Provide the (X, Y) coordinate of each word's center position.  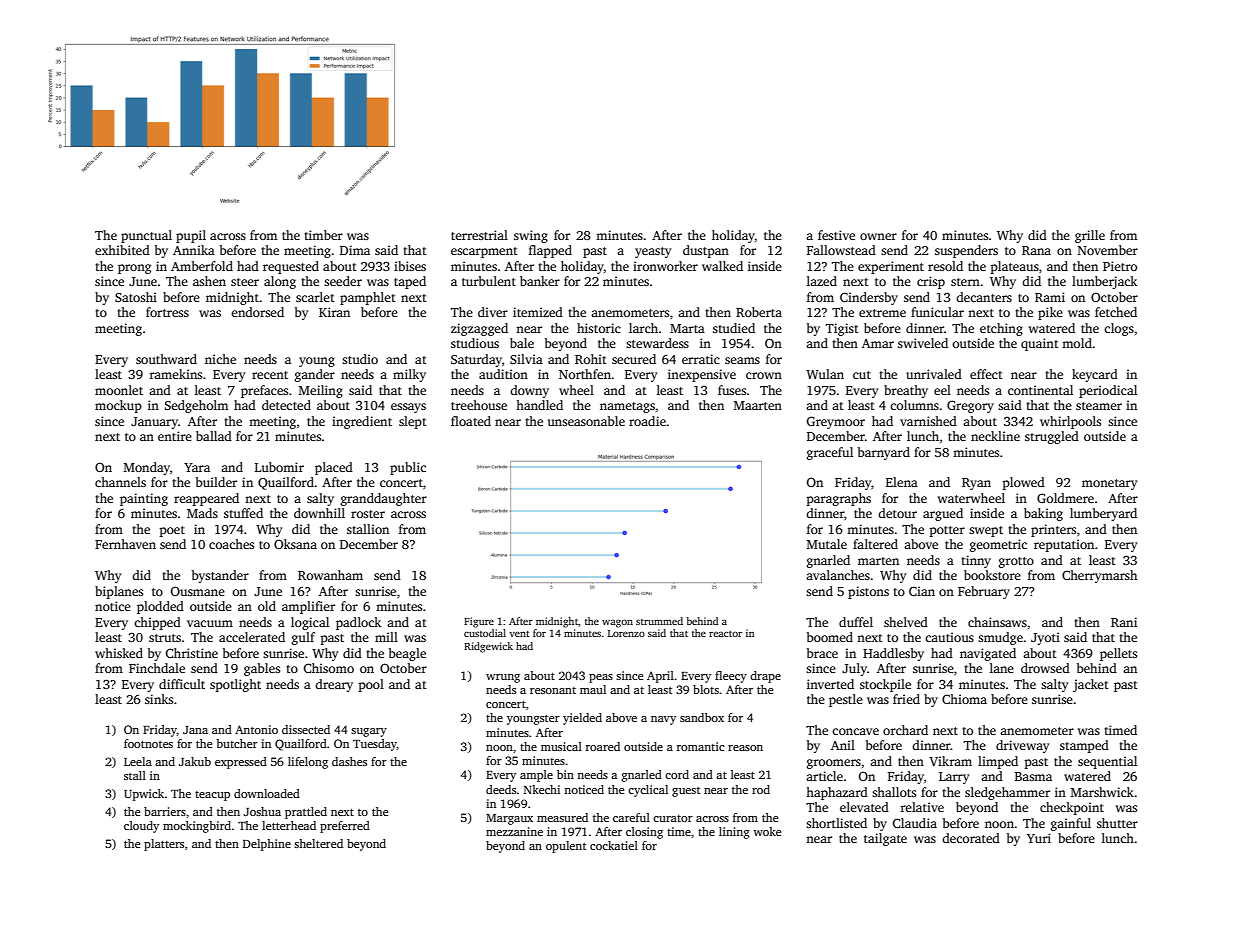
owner (878, 236)
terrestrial (479, 235)
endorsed (257, 312)
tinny (976, 561)
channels (120, 482)
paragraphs (839, 499)
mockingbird (197, 827)
